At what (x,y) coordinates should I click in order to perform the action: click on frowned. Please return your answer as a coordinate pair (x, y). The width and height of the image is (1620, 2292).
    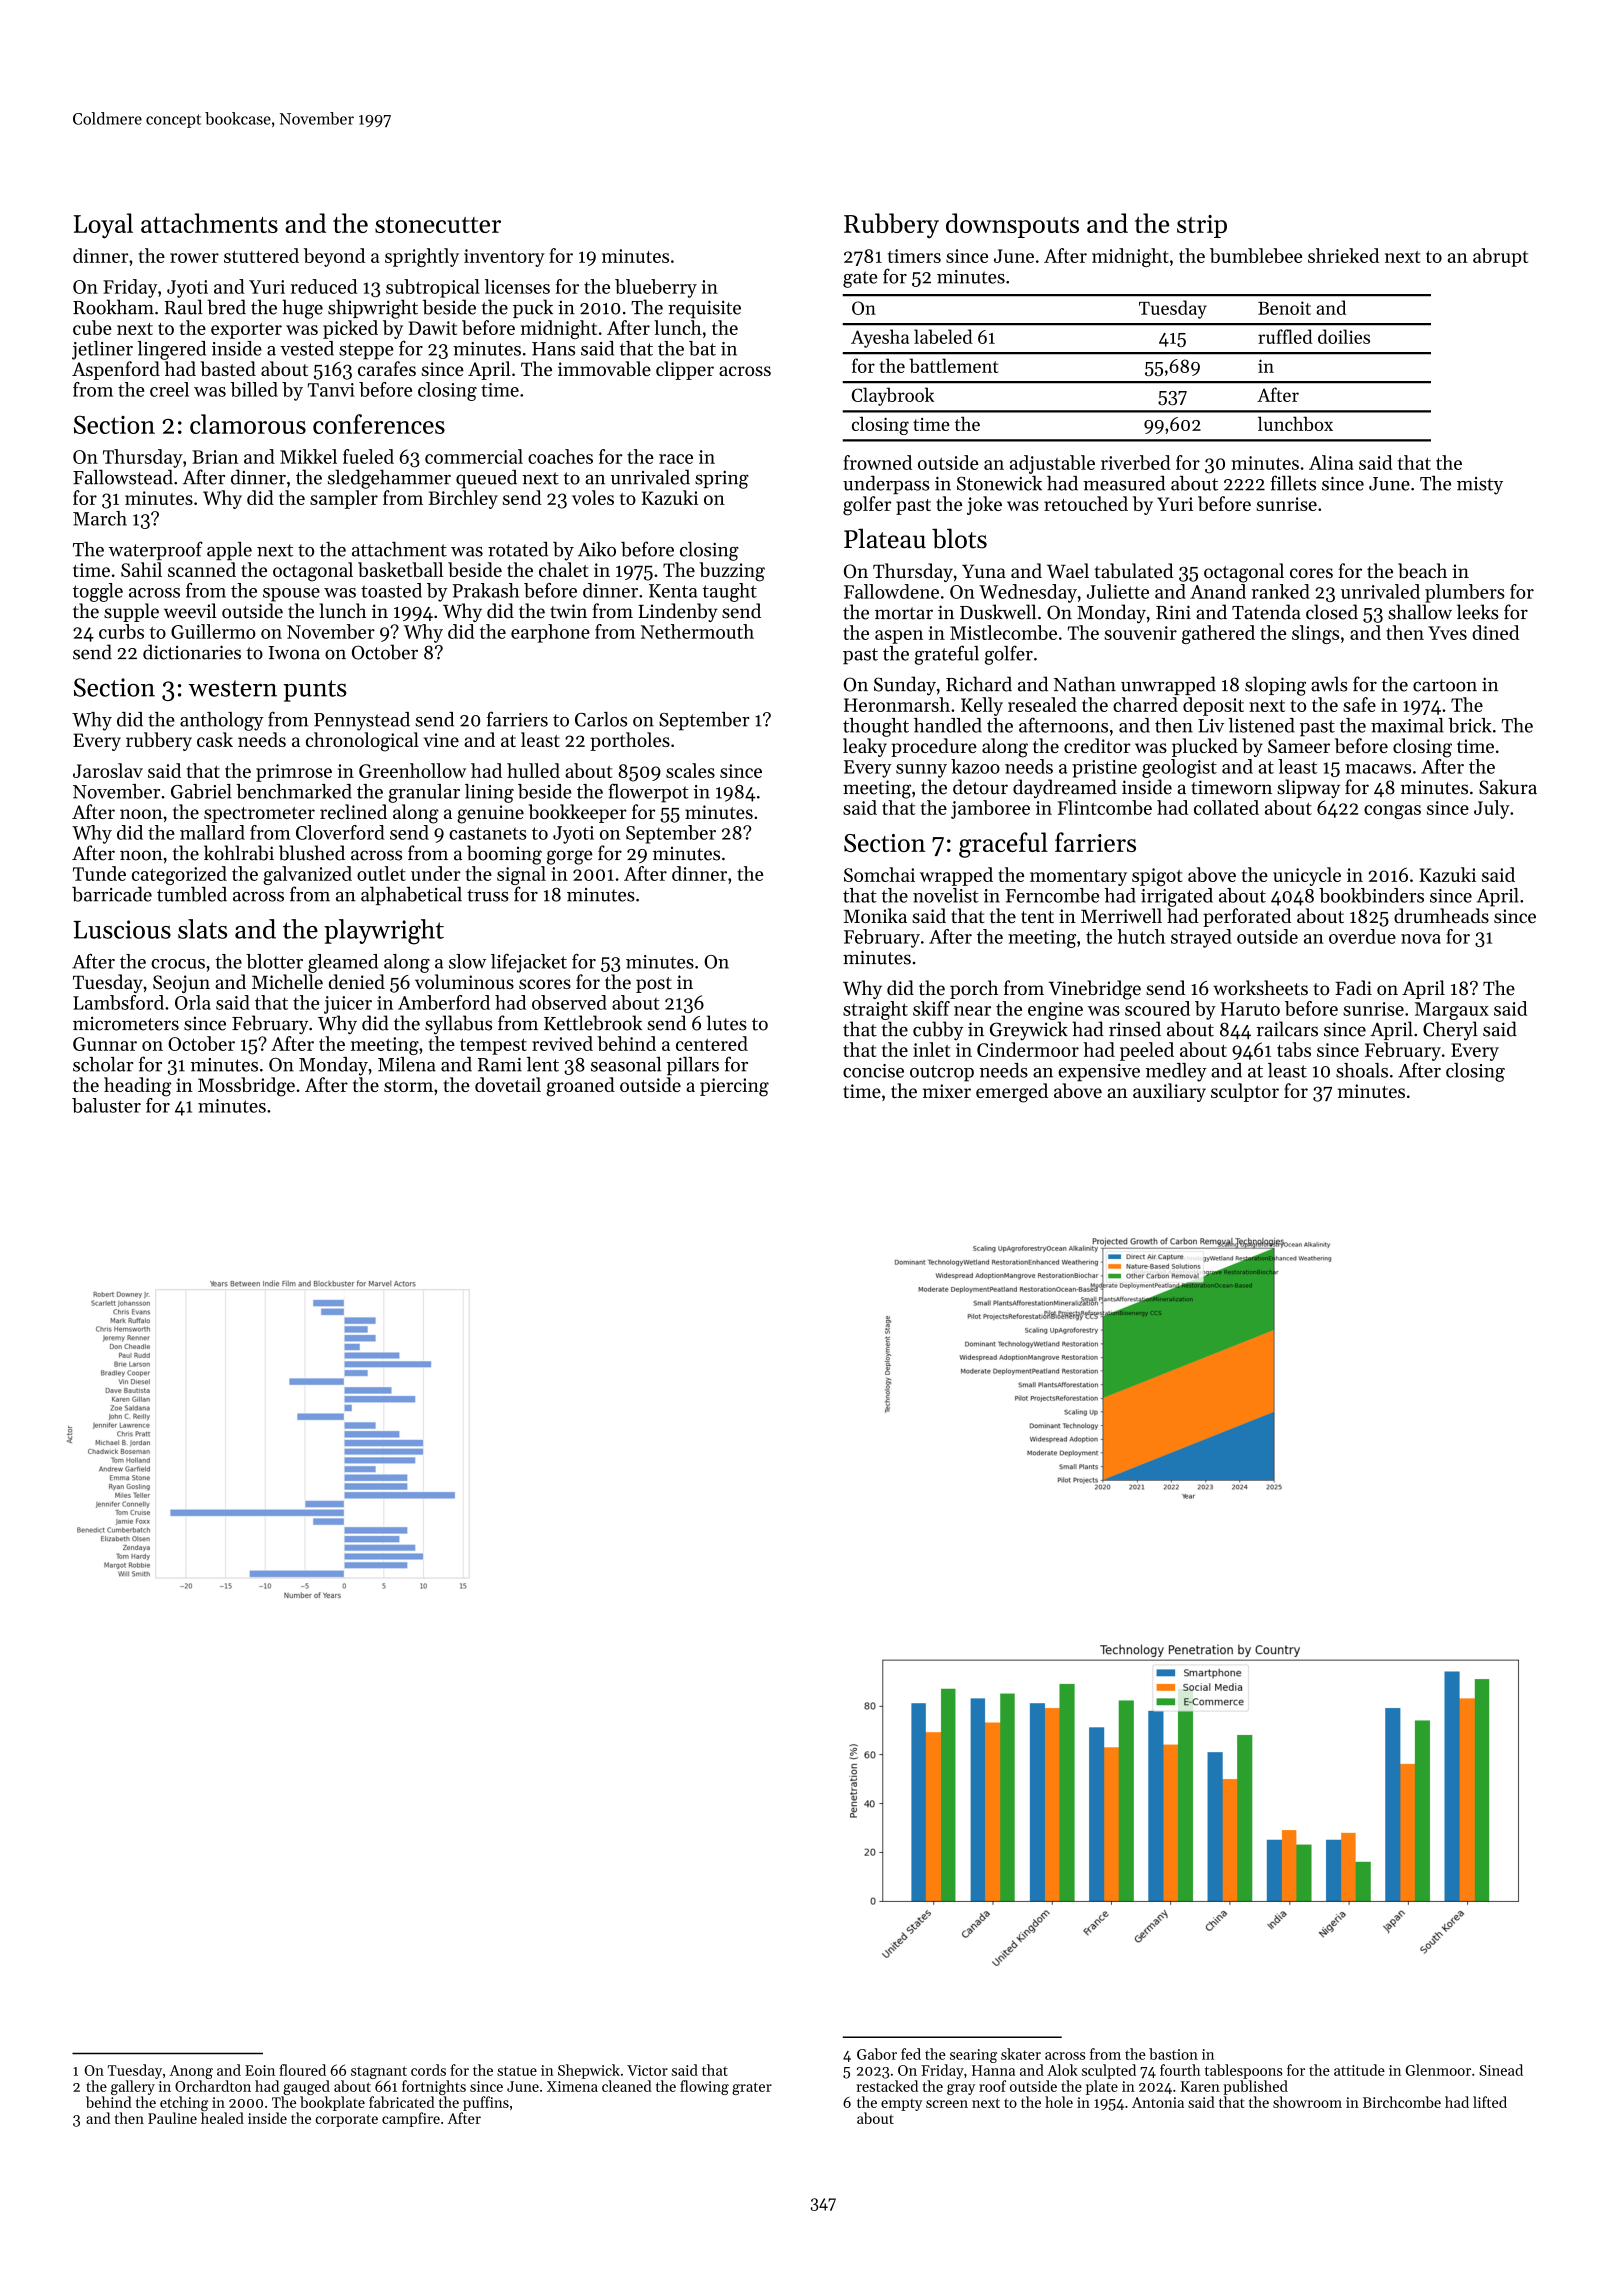
    Looking at the image, I should click on (877, 462).
